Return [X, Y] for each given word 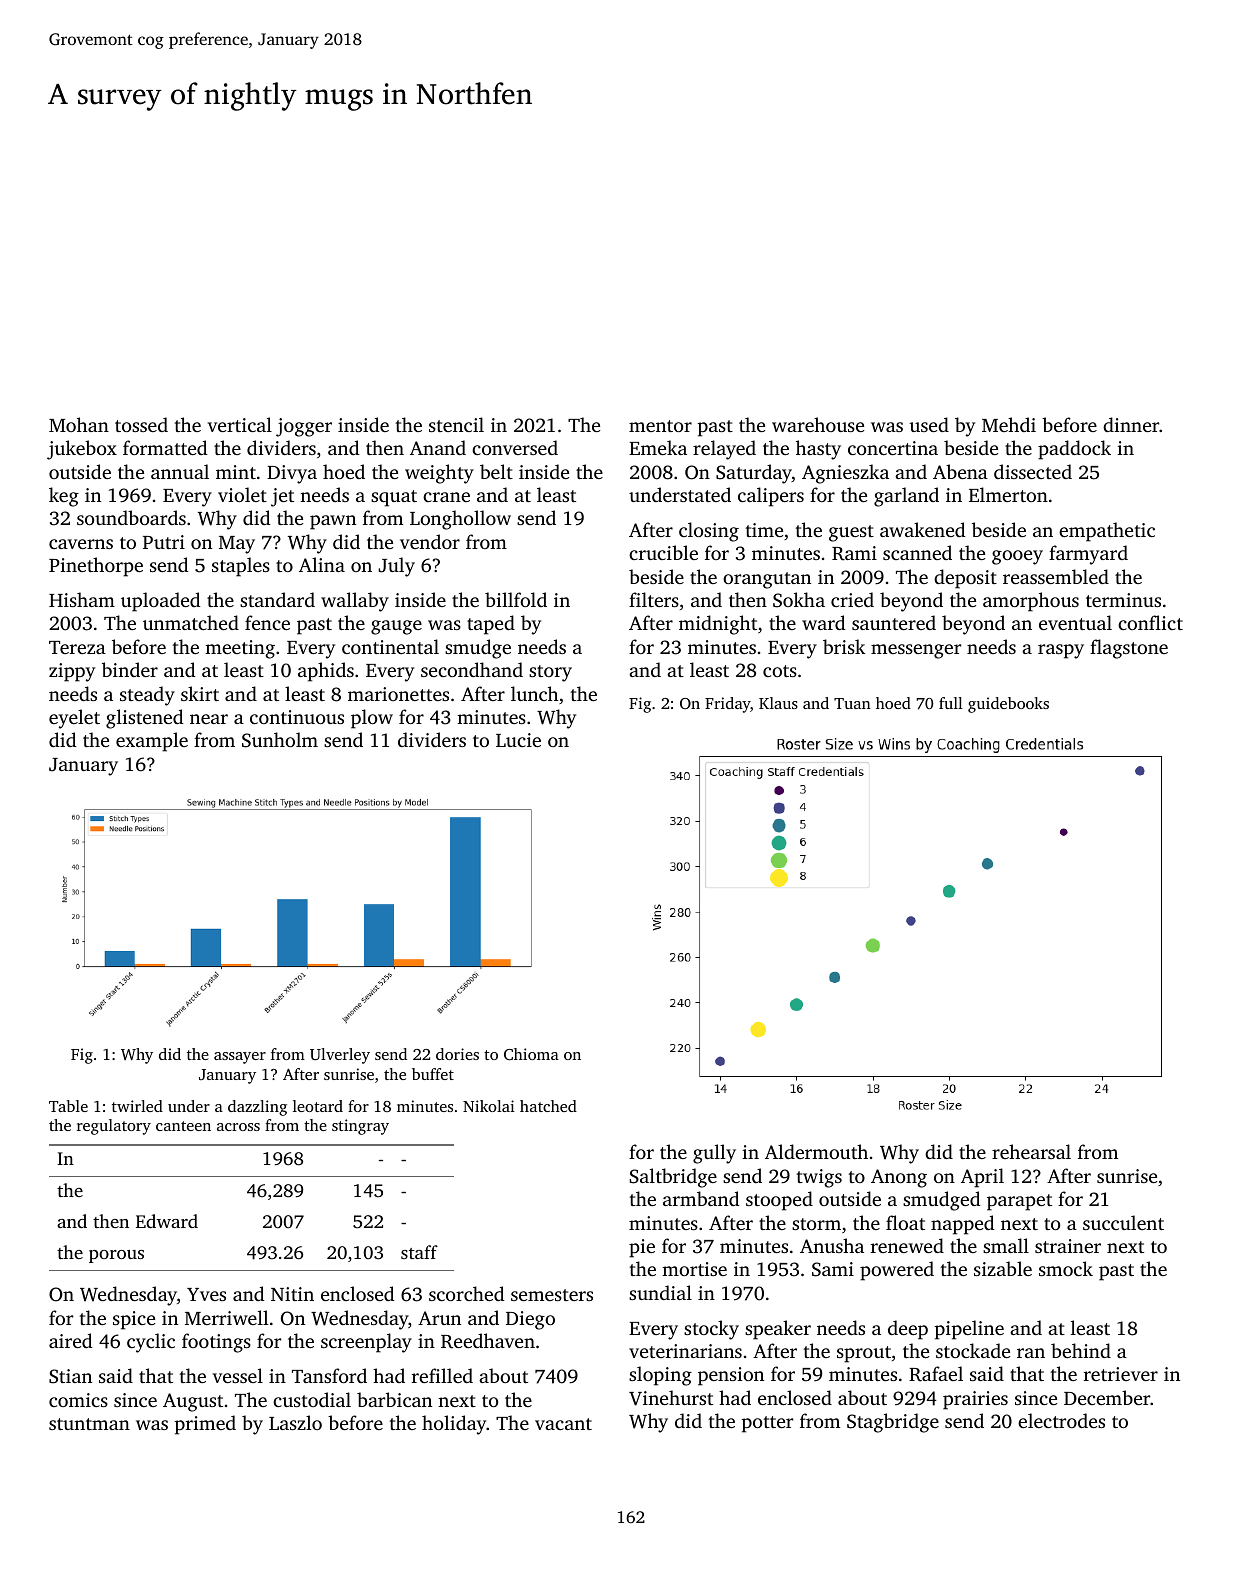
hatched [548, 1106]
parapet [1019, 1202]
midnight [718, 625]
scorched [467, 1293]
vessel [237, 1375]
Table [68, 1106]
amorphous [1031, 602]
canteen [183, 1126]
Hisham [82, 599]
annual [180, 471]
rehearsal [1031, 1151]
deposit [965, 579]
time [764, 530]
